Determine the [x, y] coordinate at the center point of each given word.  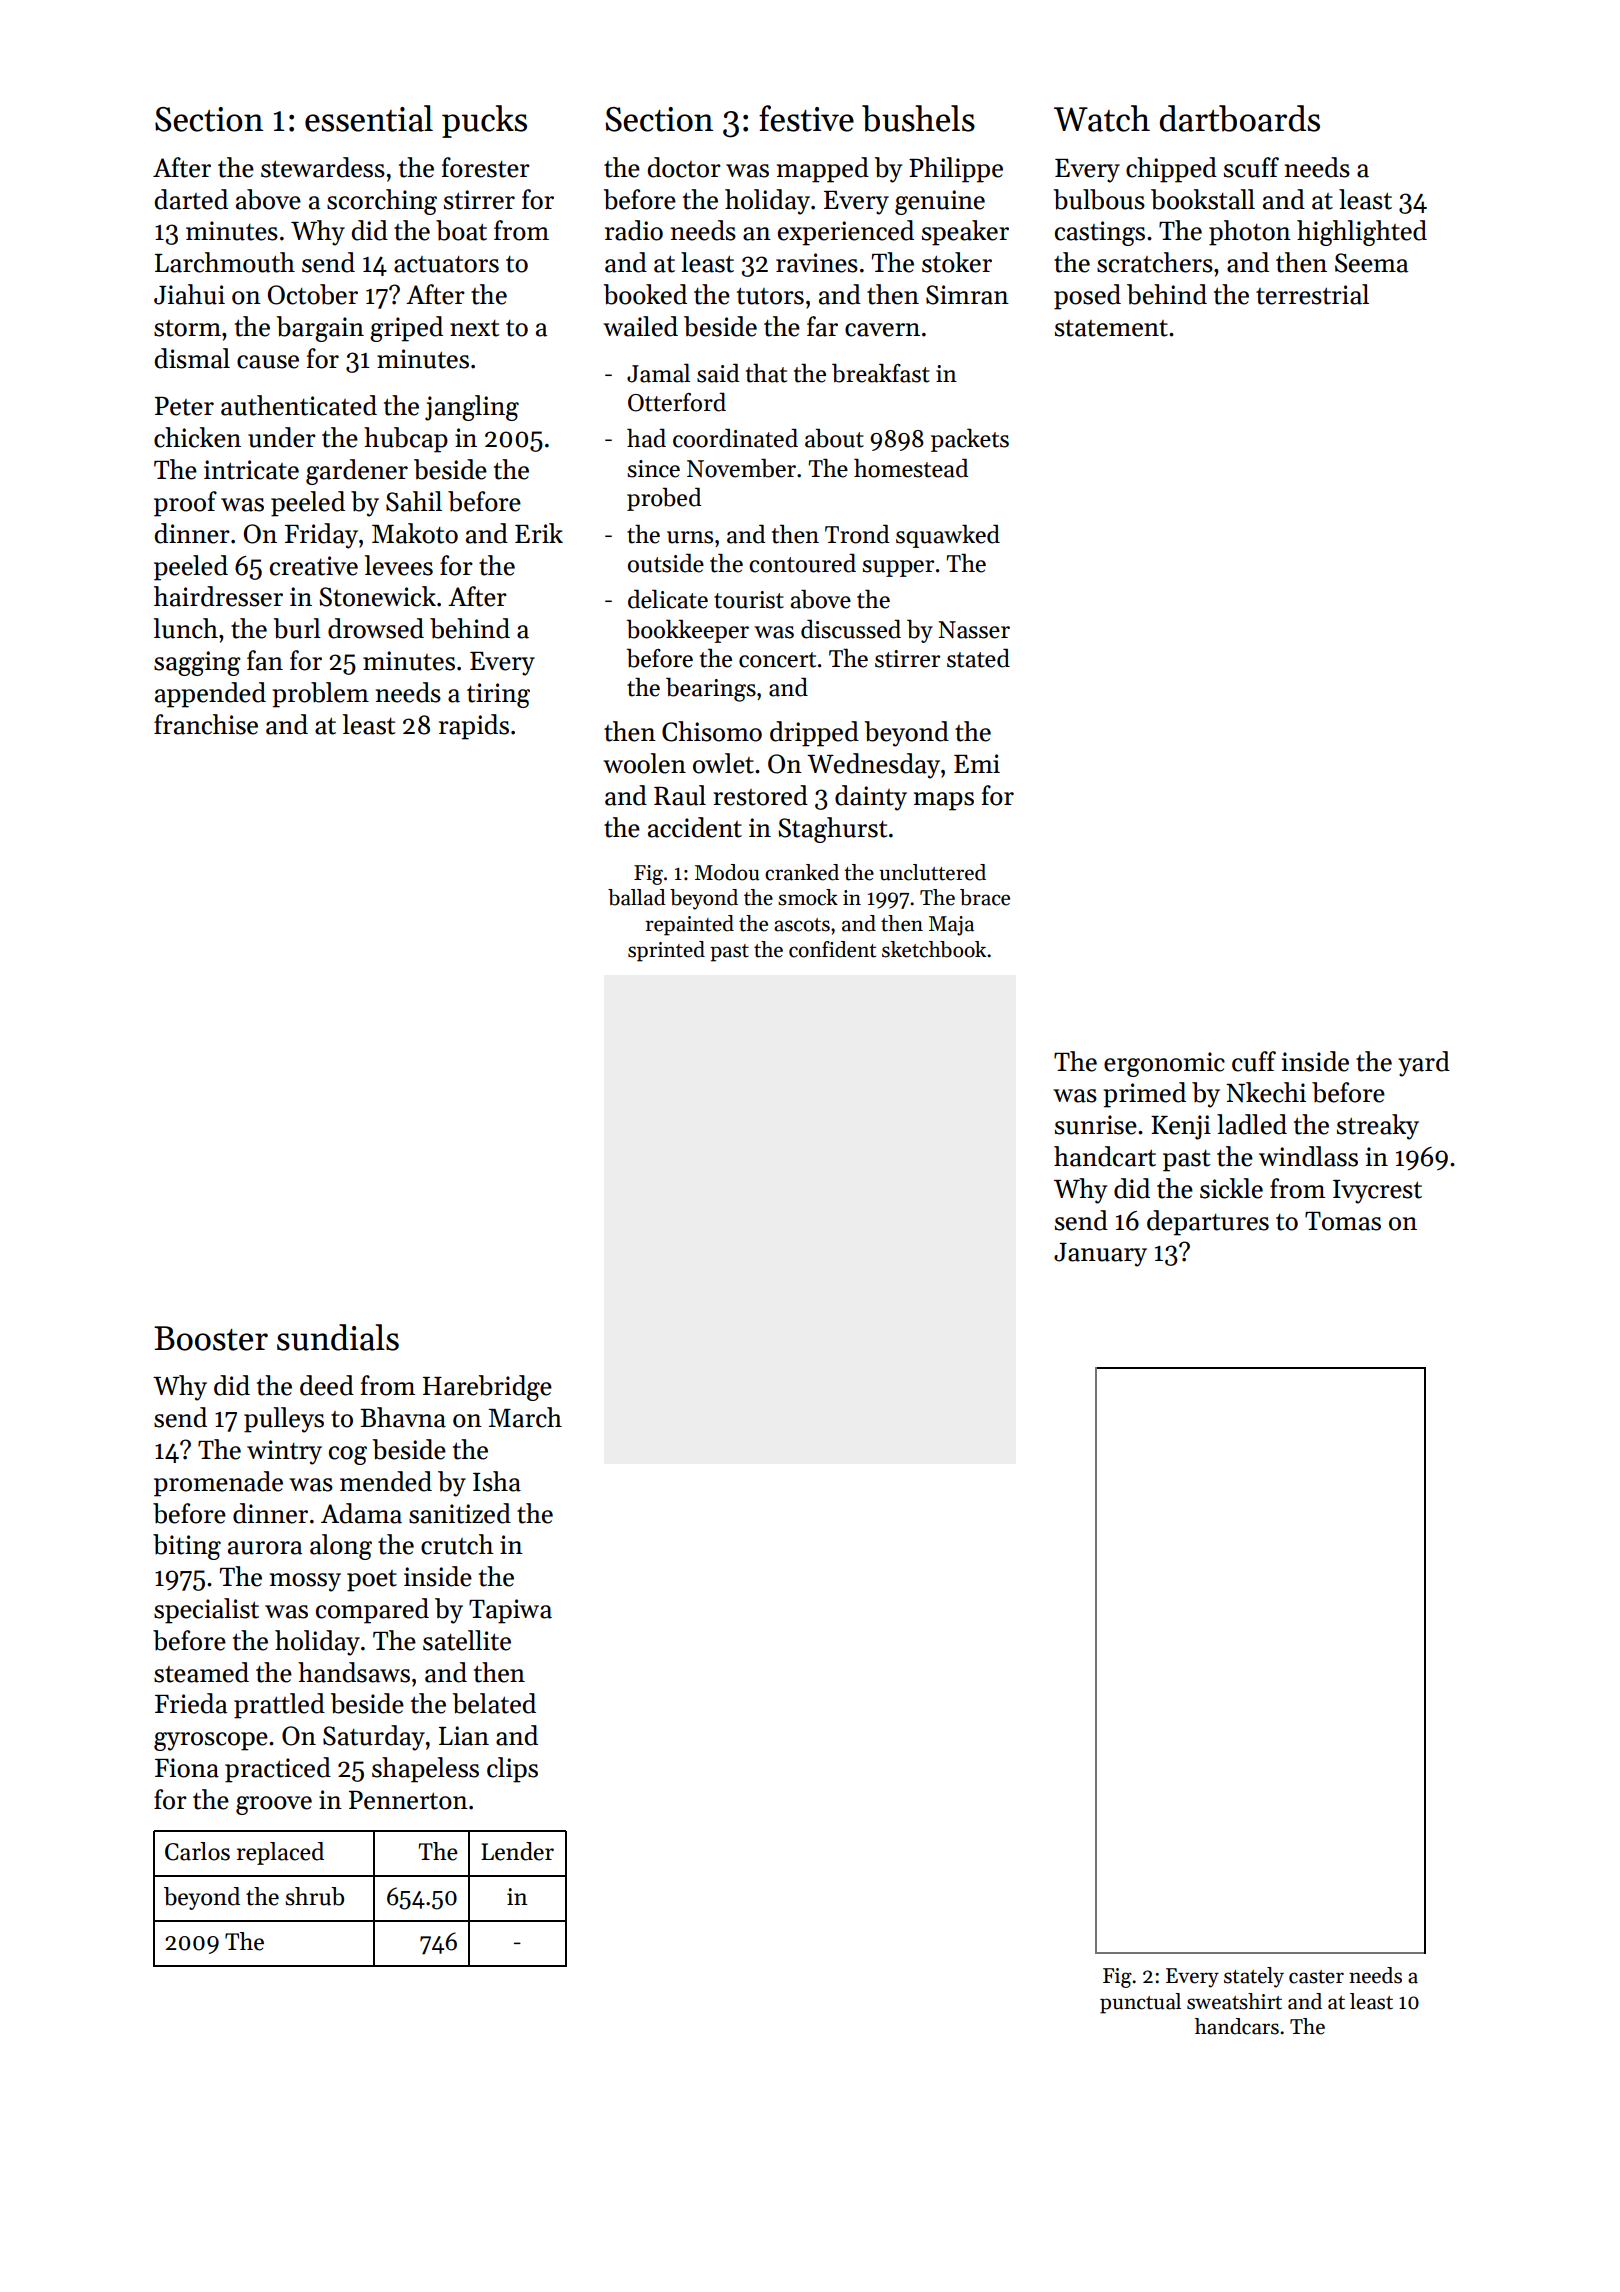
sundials [338, 1337]
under [282, 437]
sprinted [666, 951]
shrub [314, 1896]
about [834, 438]
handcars [1237, 2026]
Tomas [1343, 1221]
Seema [1371, 263]
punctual [1140, 2003]
